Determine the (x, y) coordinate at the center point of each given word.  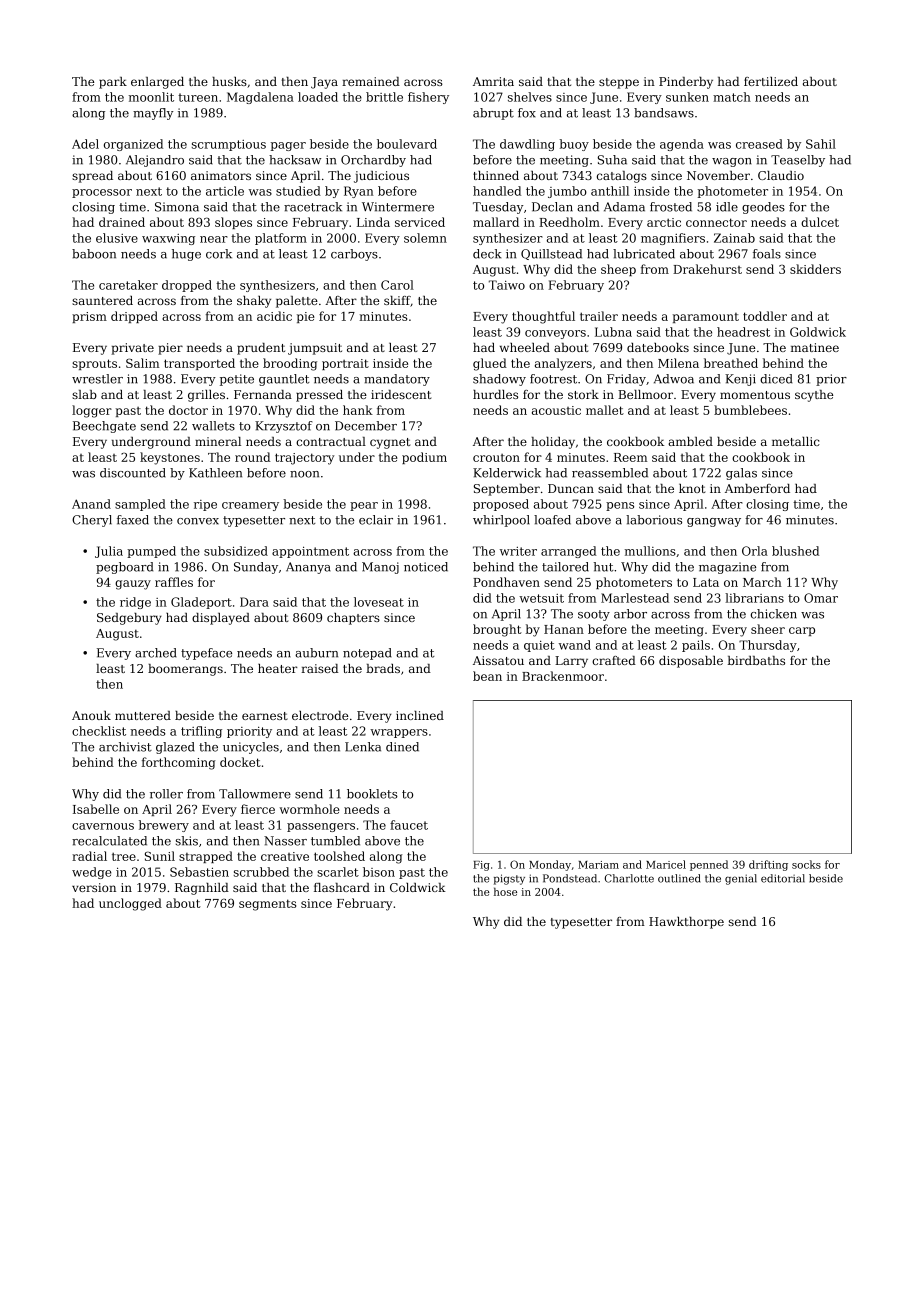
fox (527, 113)
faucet (409, 825)
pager (288, 146)
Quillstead (551, 254)
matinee (815, 347)
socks (806, 864)
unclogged (130, 904)
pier (170, 349)
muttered (143, 715)
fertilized (771, 81)
